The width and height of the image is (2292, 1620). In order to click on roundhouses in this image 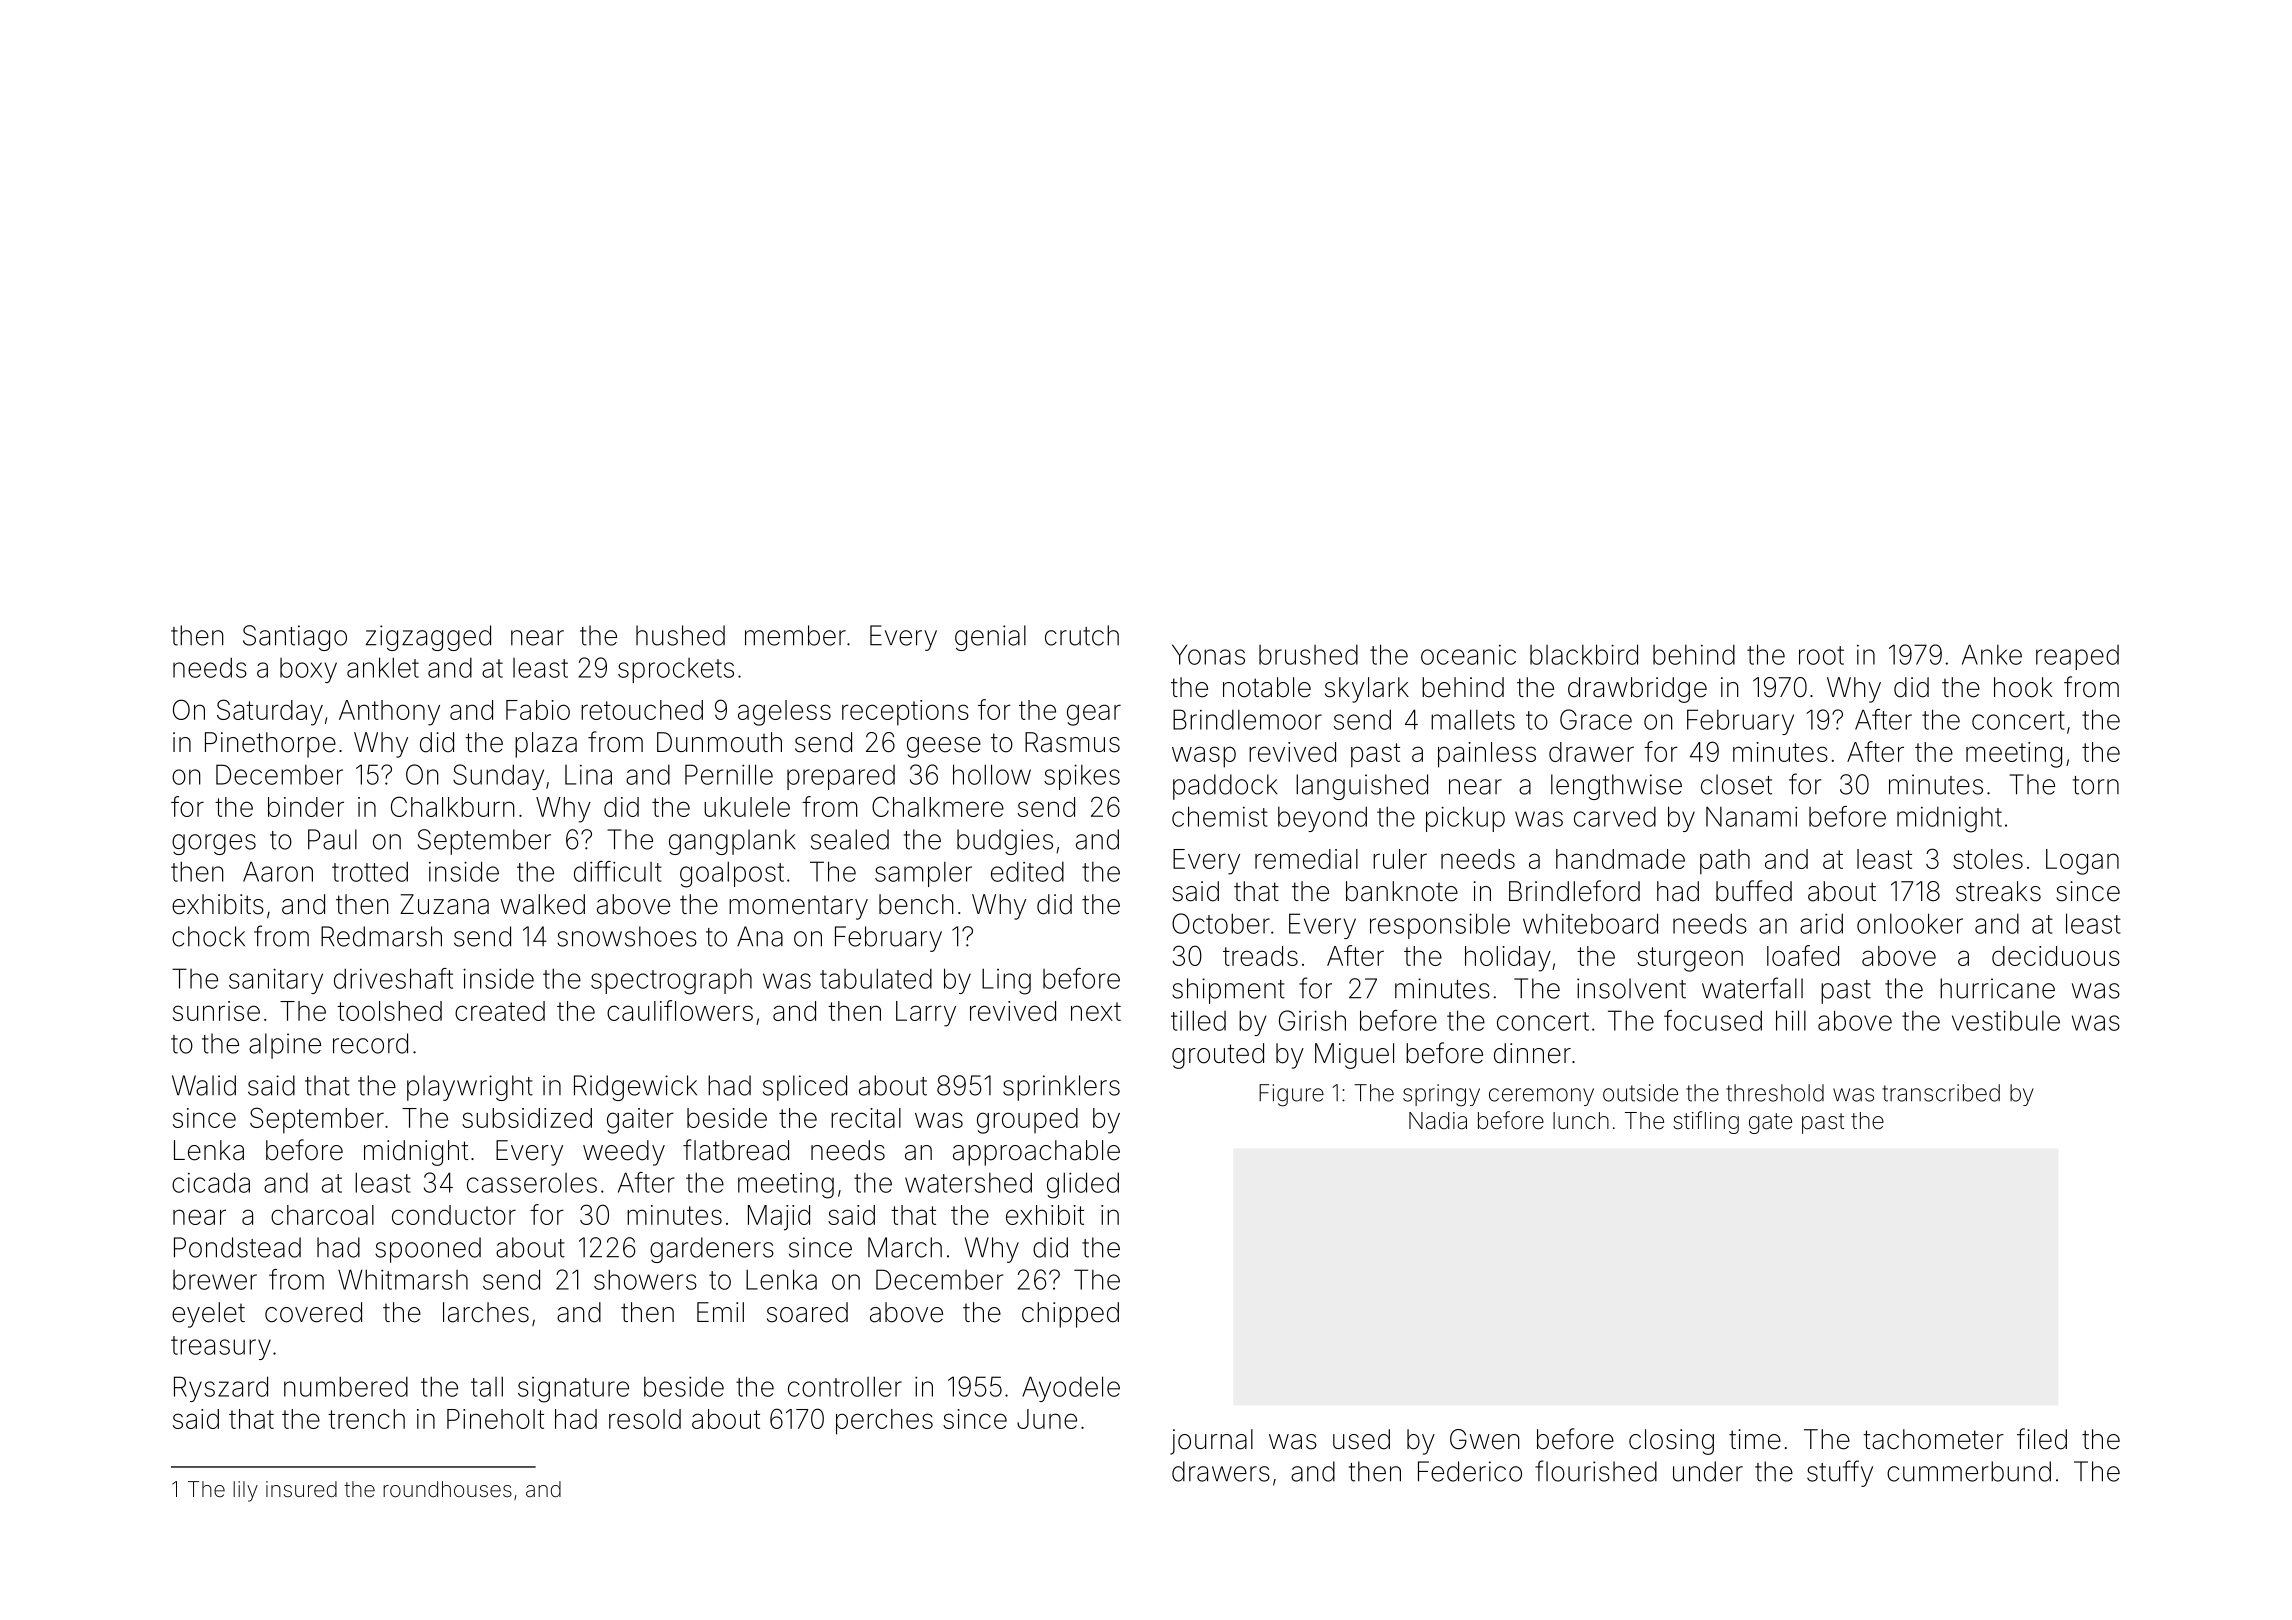, I will do `click(447, 1489)`.
